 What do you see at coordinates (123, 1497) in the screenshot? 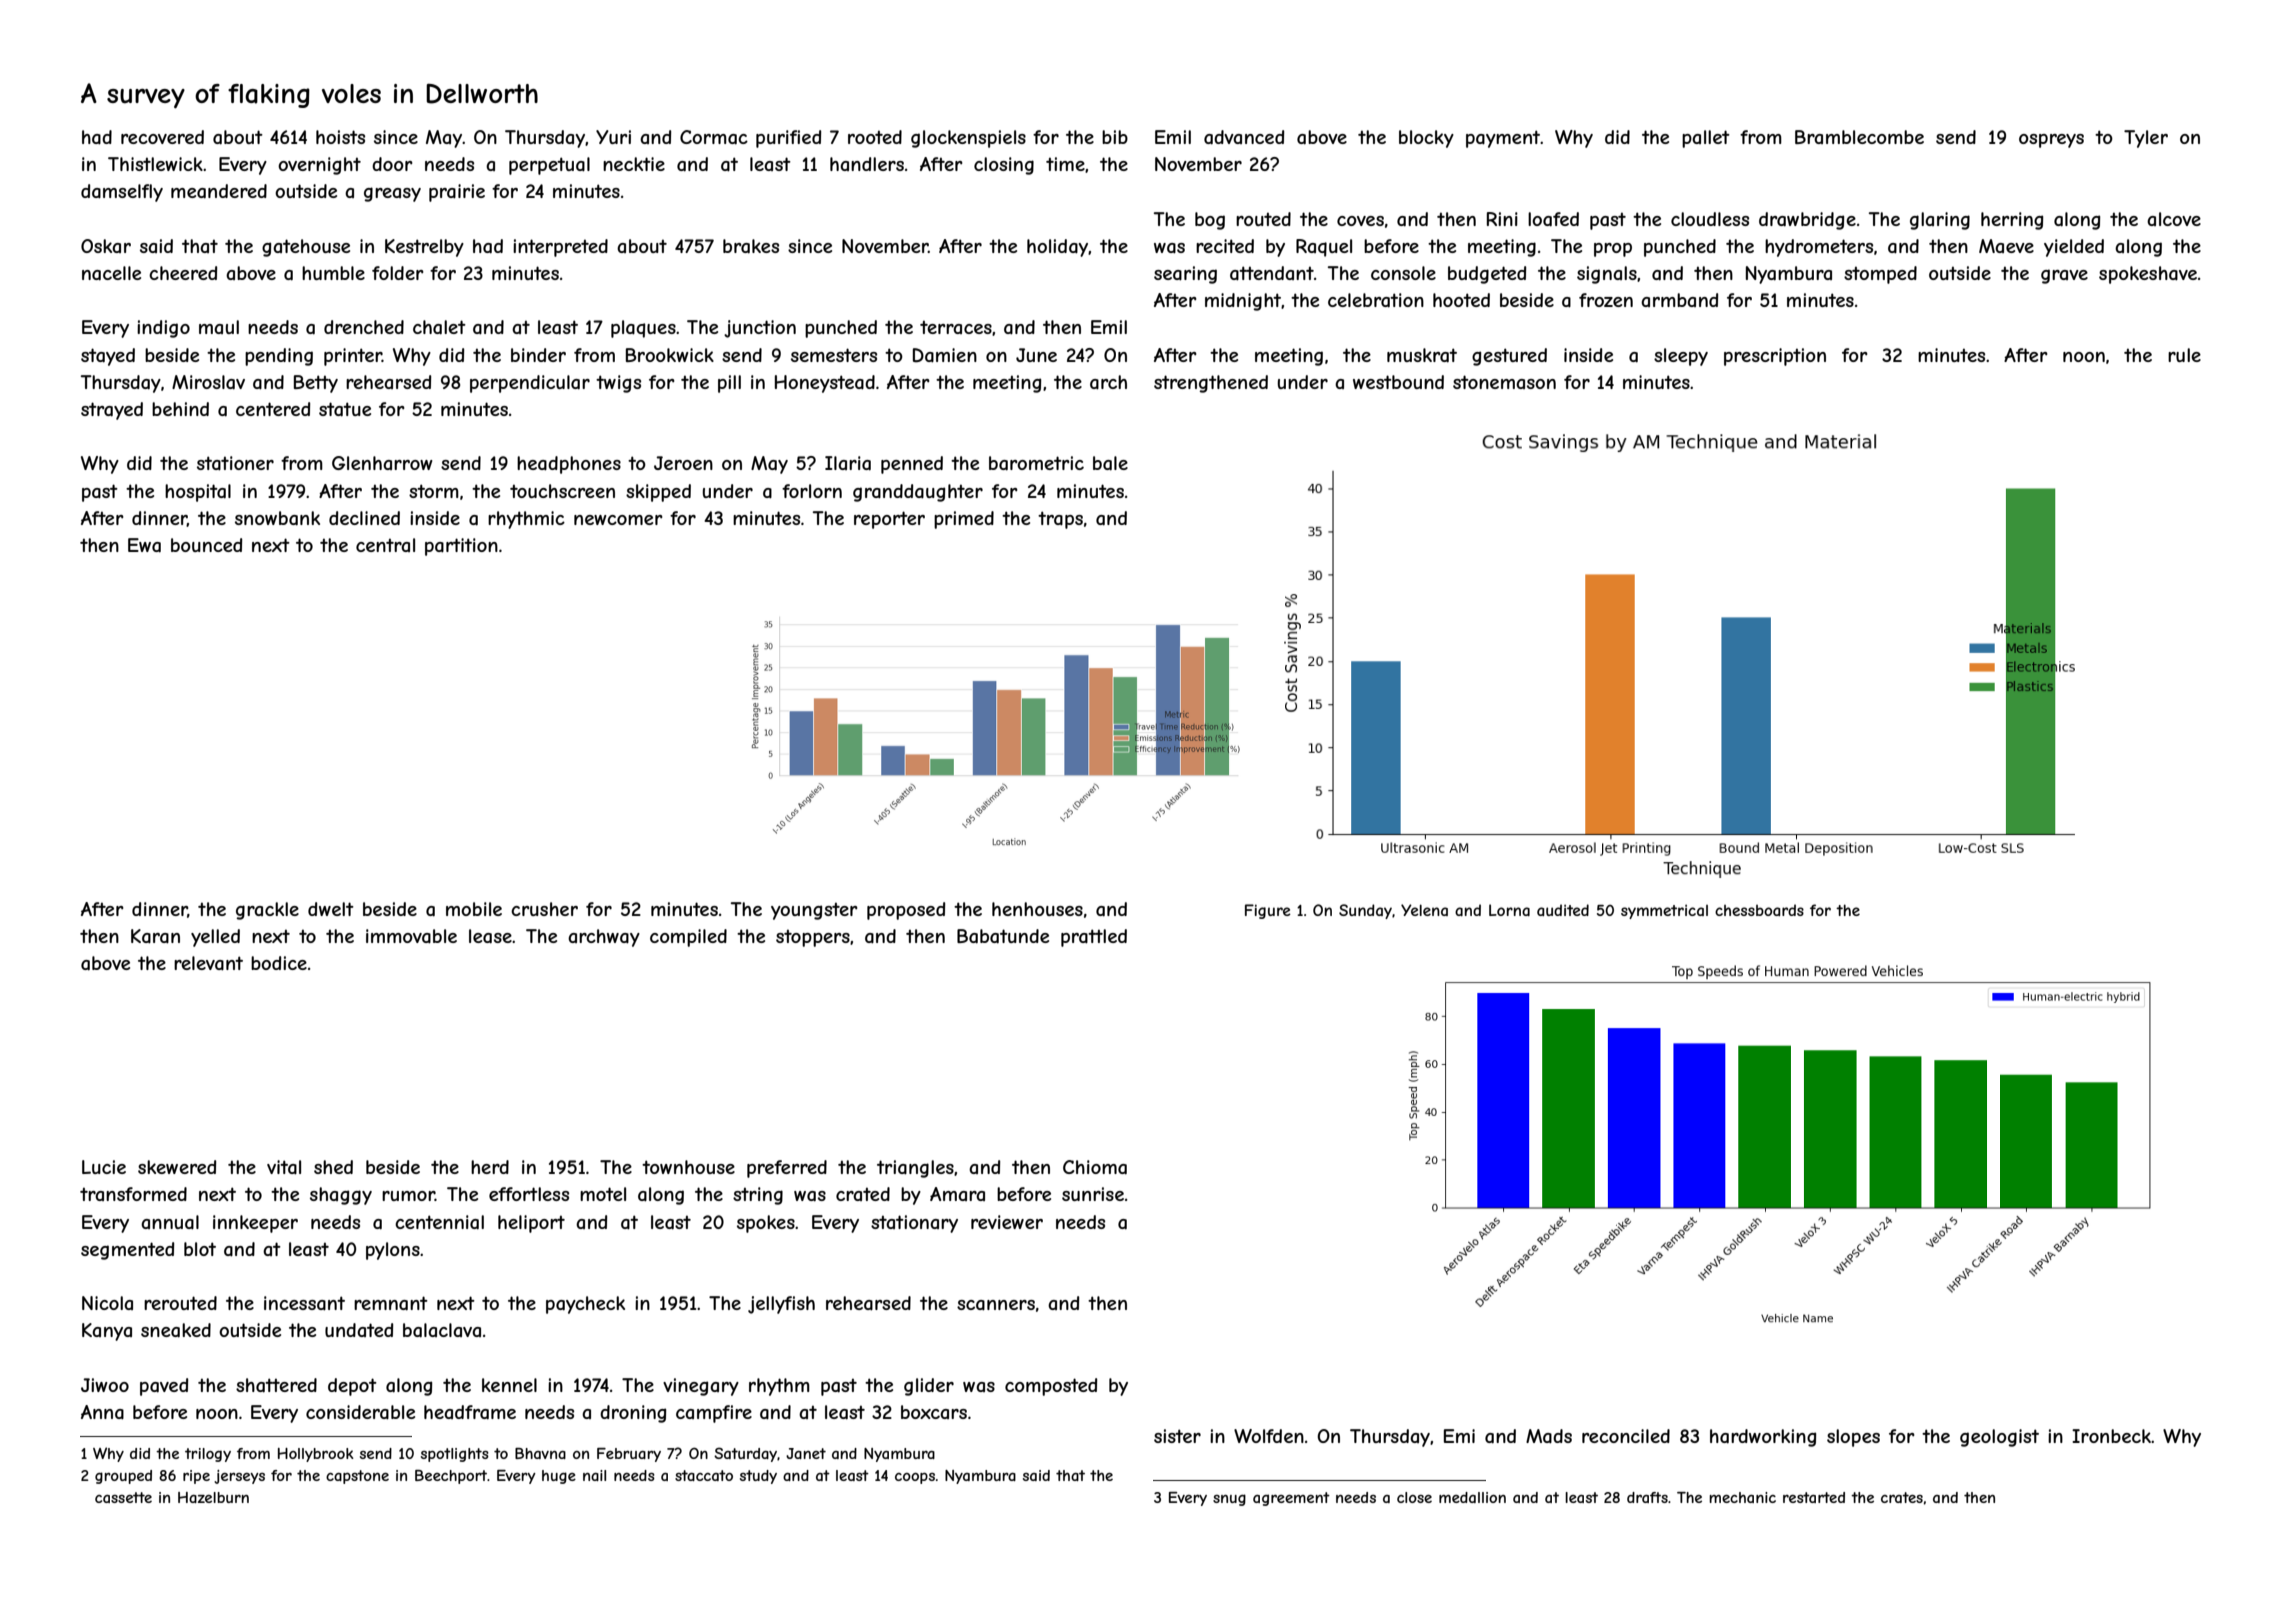
I see `cassette` at bounding box center [123, 1497].
